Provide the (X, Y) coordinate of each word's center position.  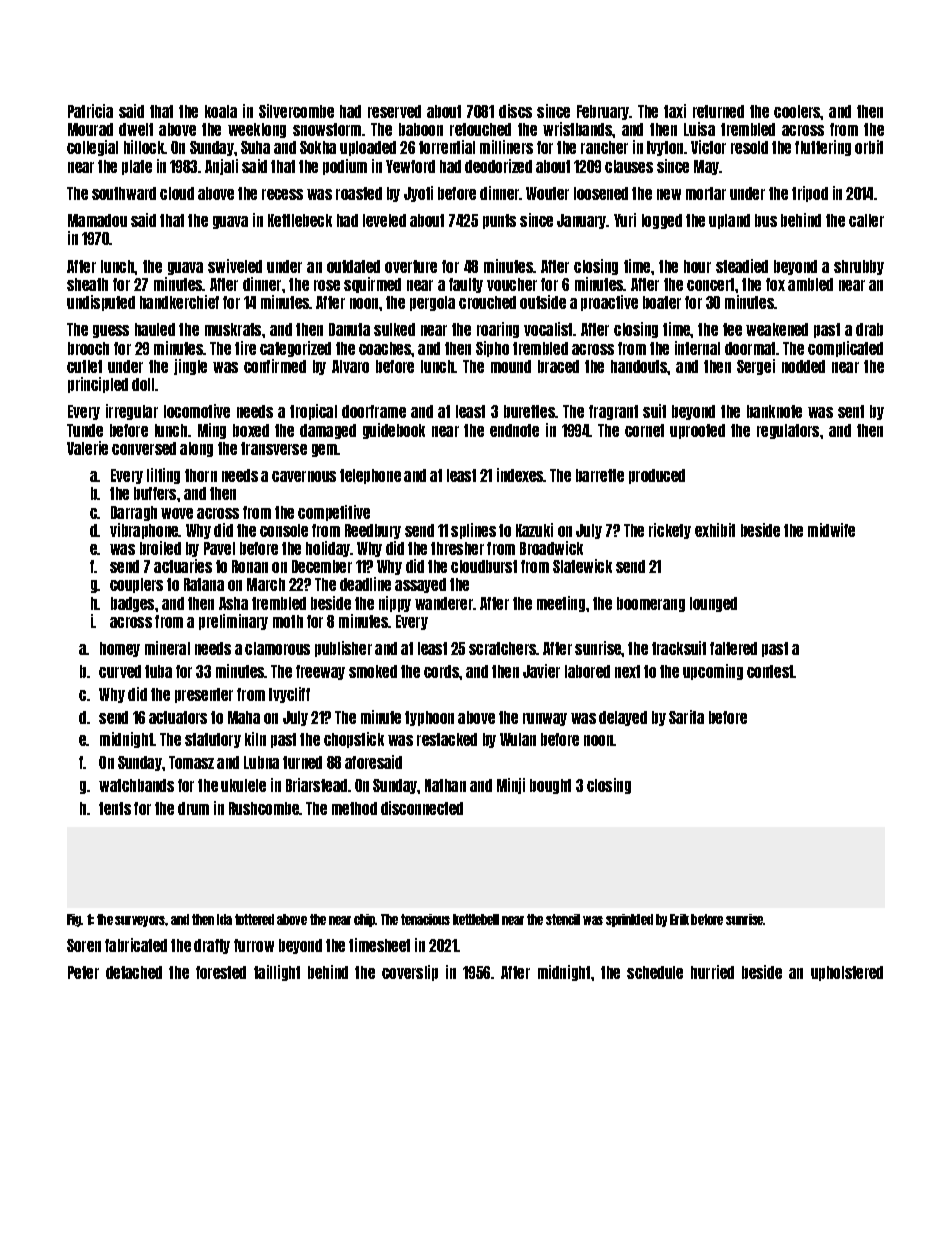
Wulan (518, 739)
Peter (83, 972)
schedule (655, 972)
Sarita (686, 717)
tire (245, 348)
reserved (394, 111)
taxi (675, 111)
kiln (255, 739)
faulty (466, 285)
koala (221, 111)
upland (729, 221)
